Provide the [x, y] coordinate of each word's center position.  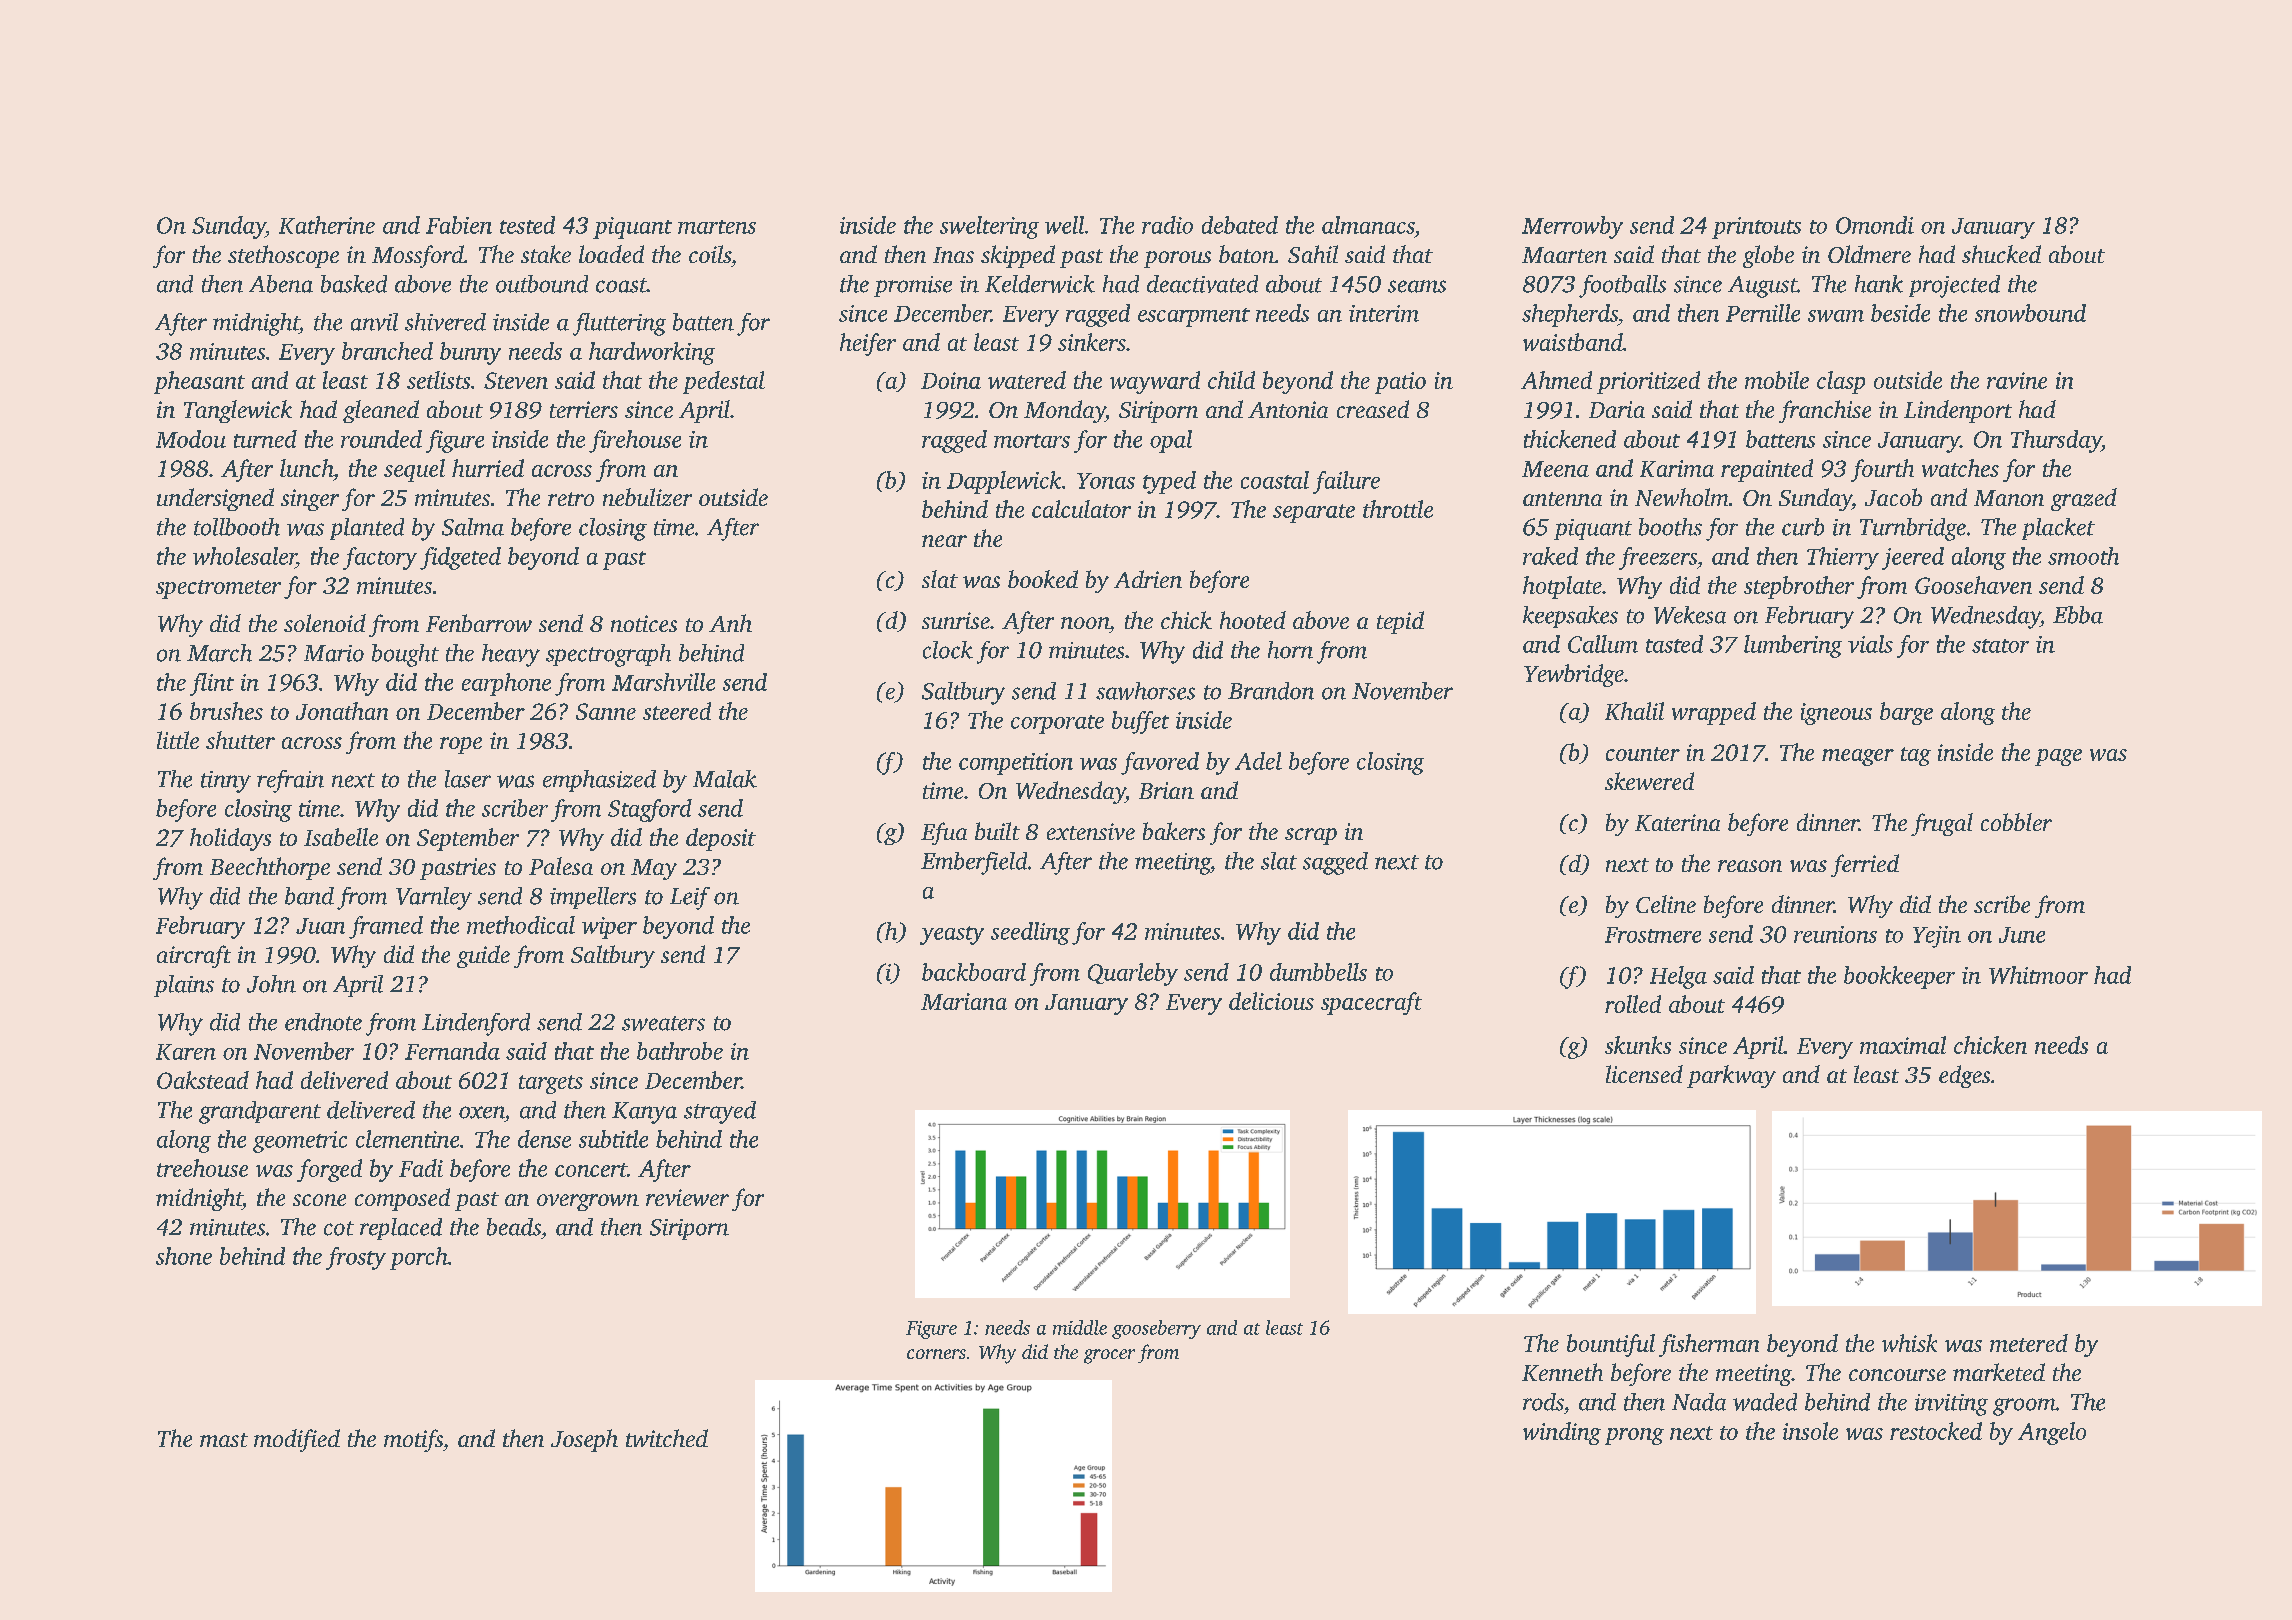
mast [224, 1440]
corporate [1057, 724]
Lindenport [1958, 411]
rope [461, 745]
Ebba [2078, 615]
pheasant [199, 382]
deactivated [1202, 284]
